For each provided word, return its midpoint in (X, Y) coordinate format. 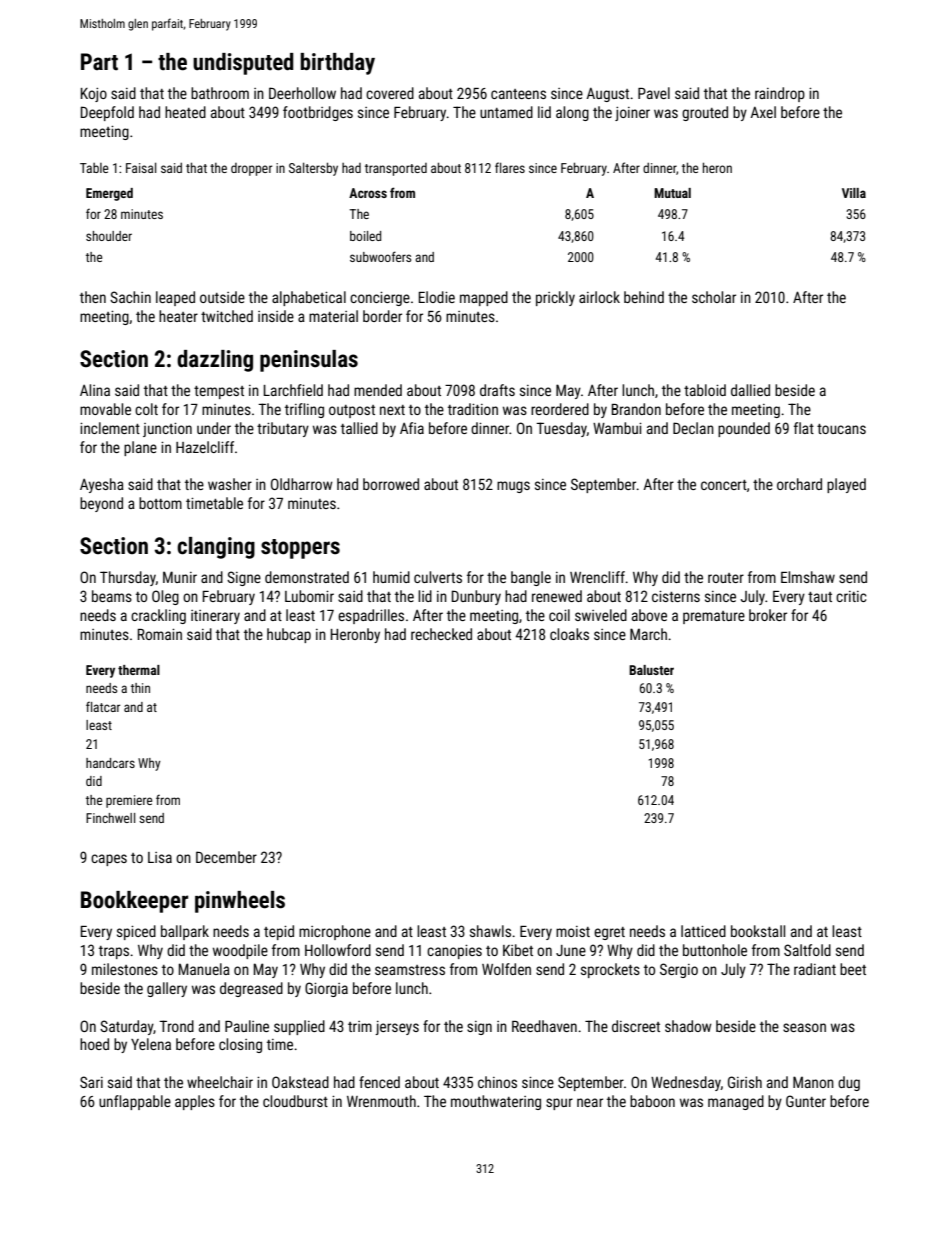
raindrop (780, 94)
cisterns (676, 596)
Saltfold (807, 950)
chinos (497, 1082)
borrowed (391, 484)
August (607, 95)
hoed (94, 1044)
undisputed (243, 64)
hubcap (289, 635)
